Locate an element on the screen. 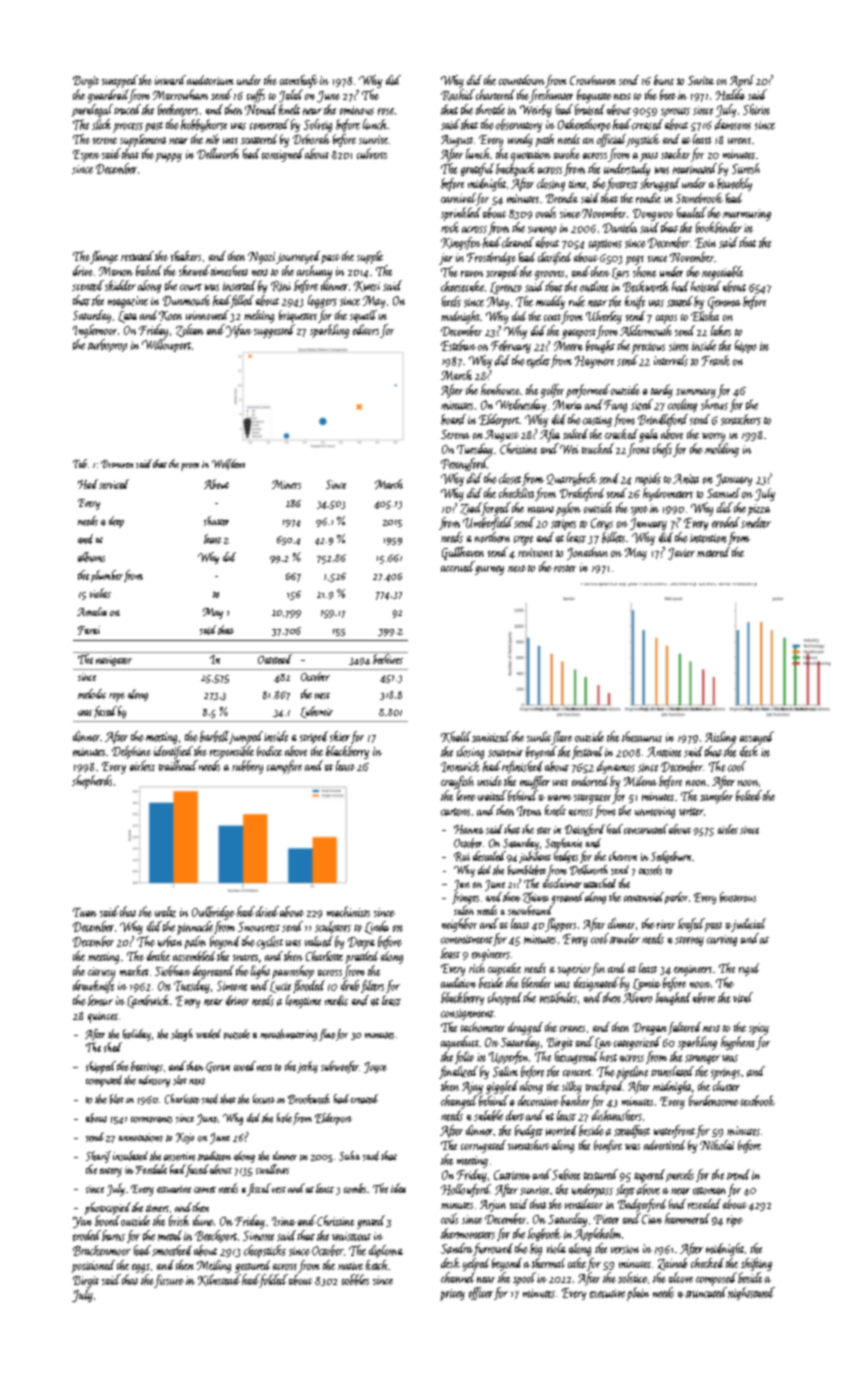  snowbound is located at coordinates (530, 910).
